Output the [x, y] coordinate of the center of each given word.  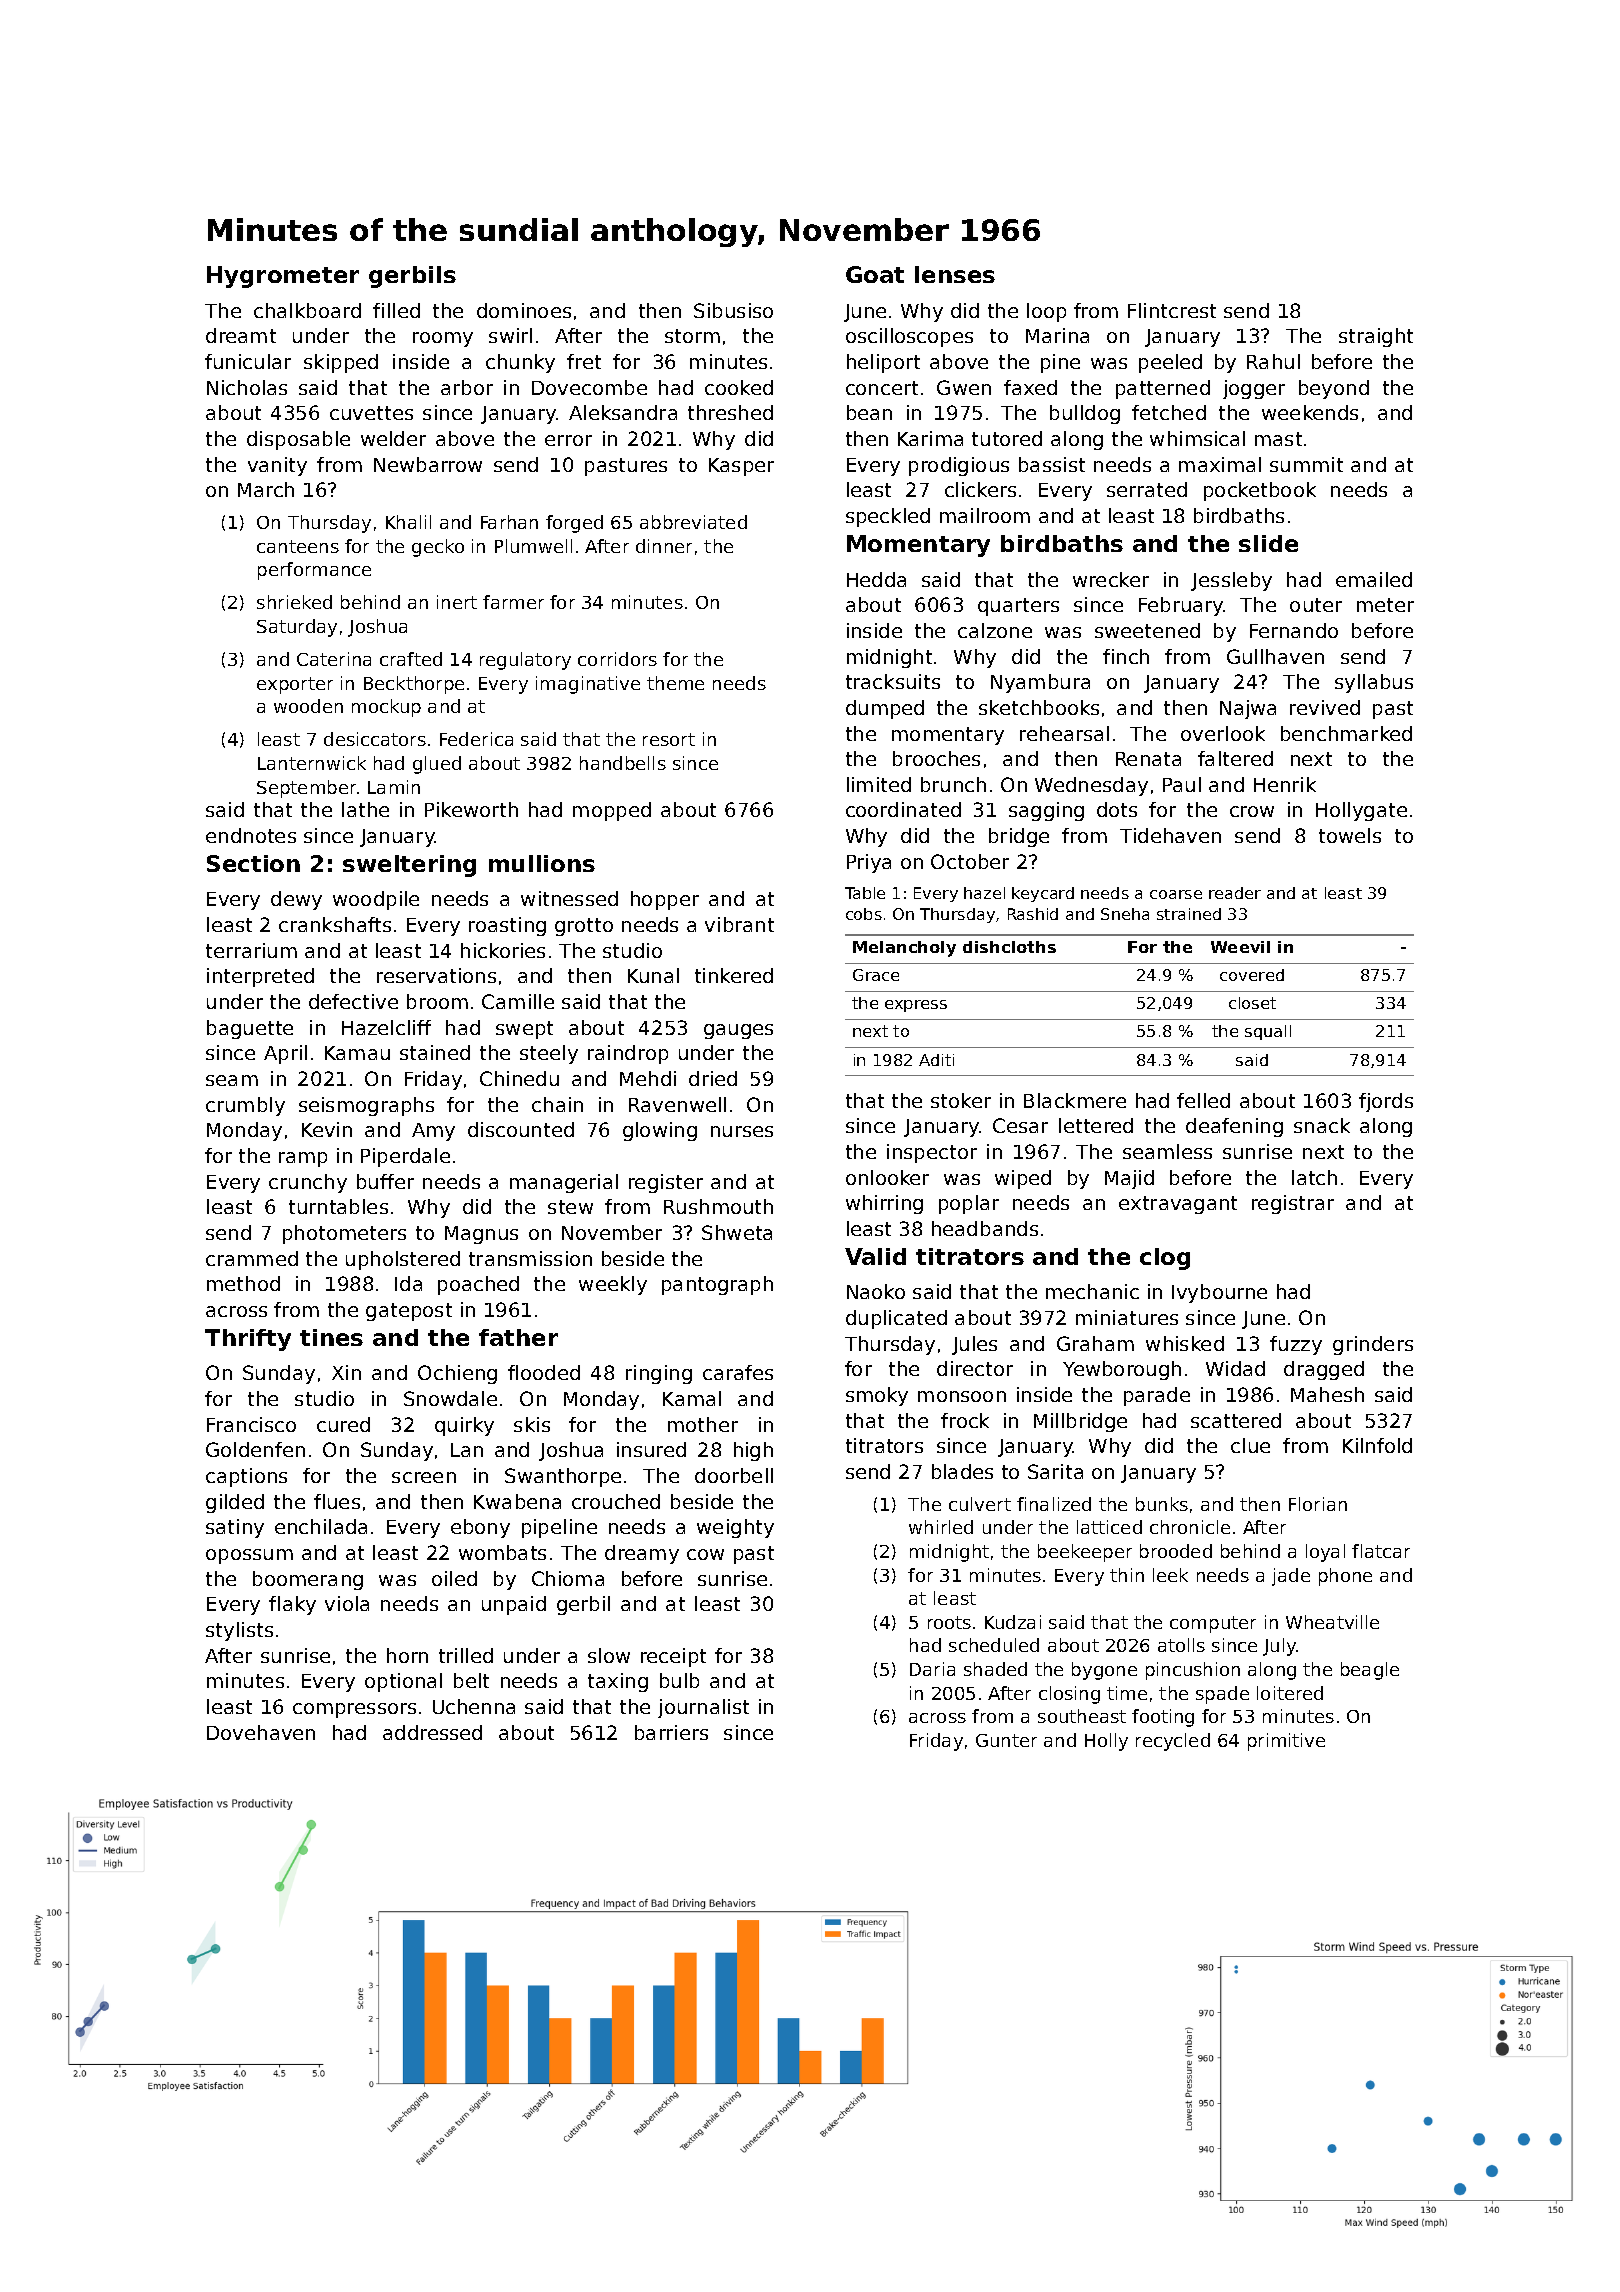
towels [1350, 835]
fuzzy [1296, 1345]
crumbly [245, 1106]
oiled [454, 1578]
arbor [467, 387]
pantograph [717, 1285]
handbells [623, 763]
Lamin [394, 787]
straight [1376, 337]
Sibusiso [733, 310]
